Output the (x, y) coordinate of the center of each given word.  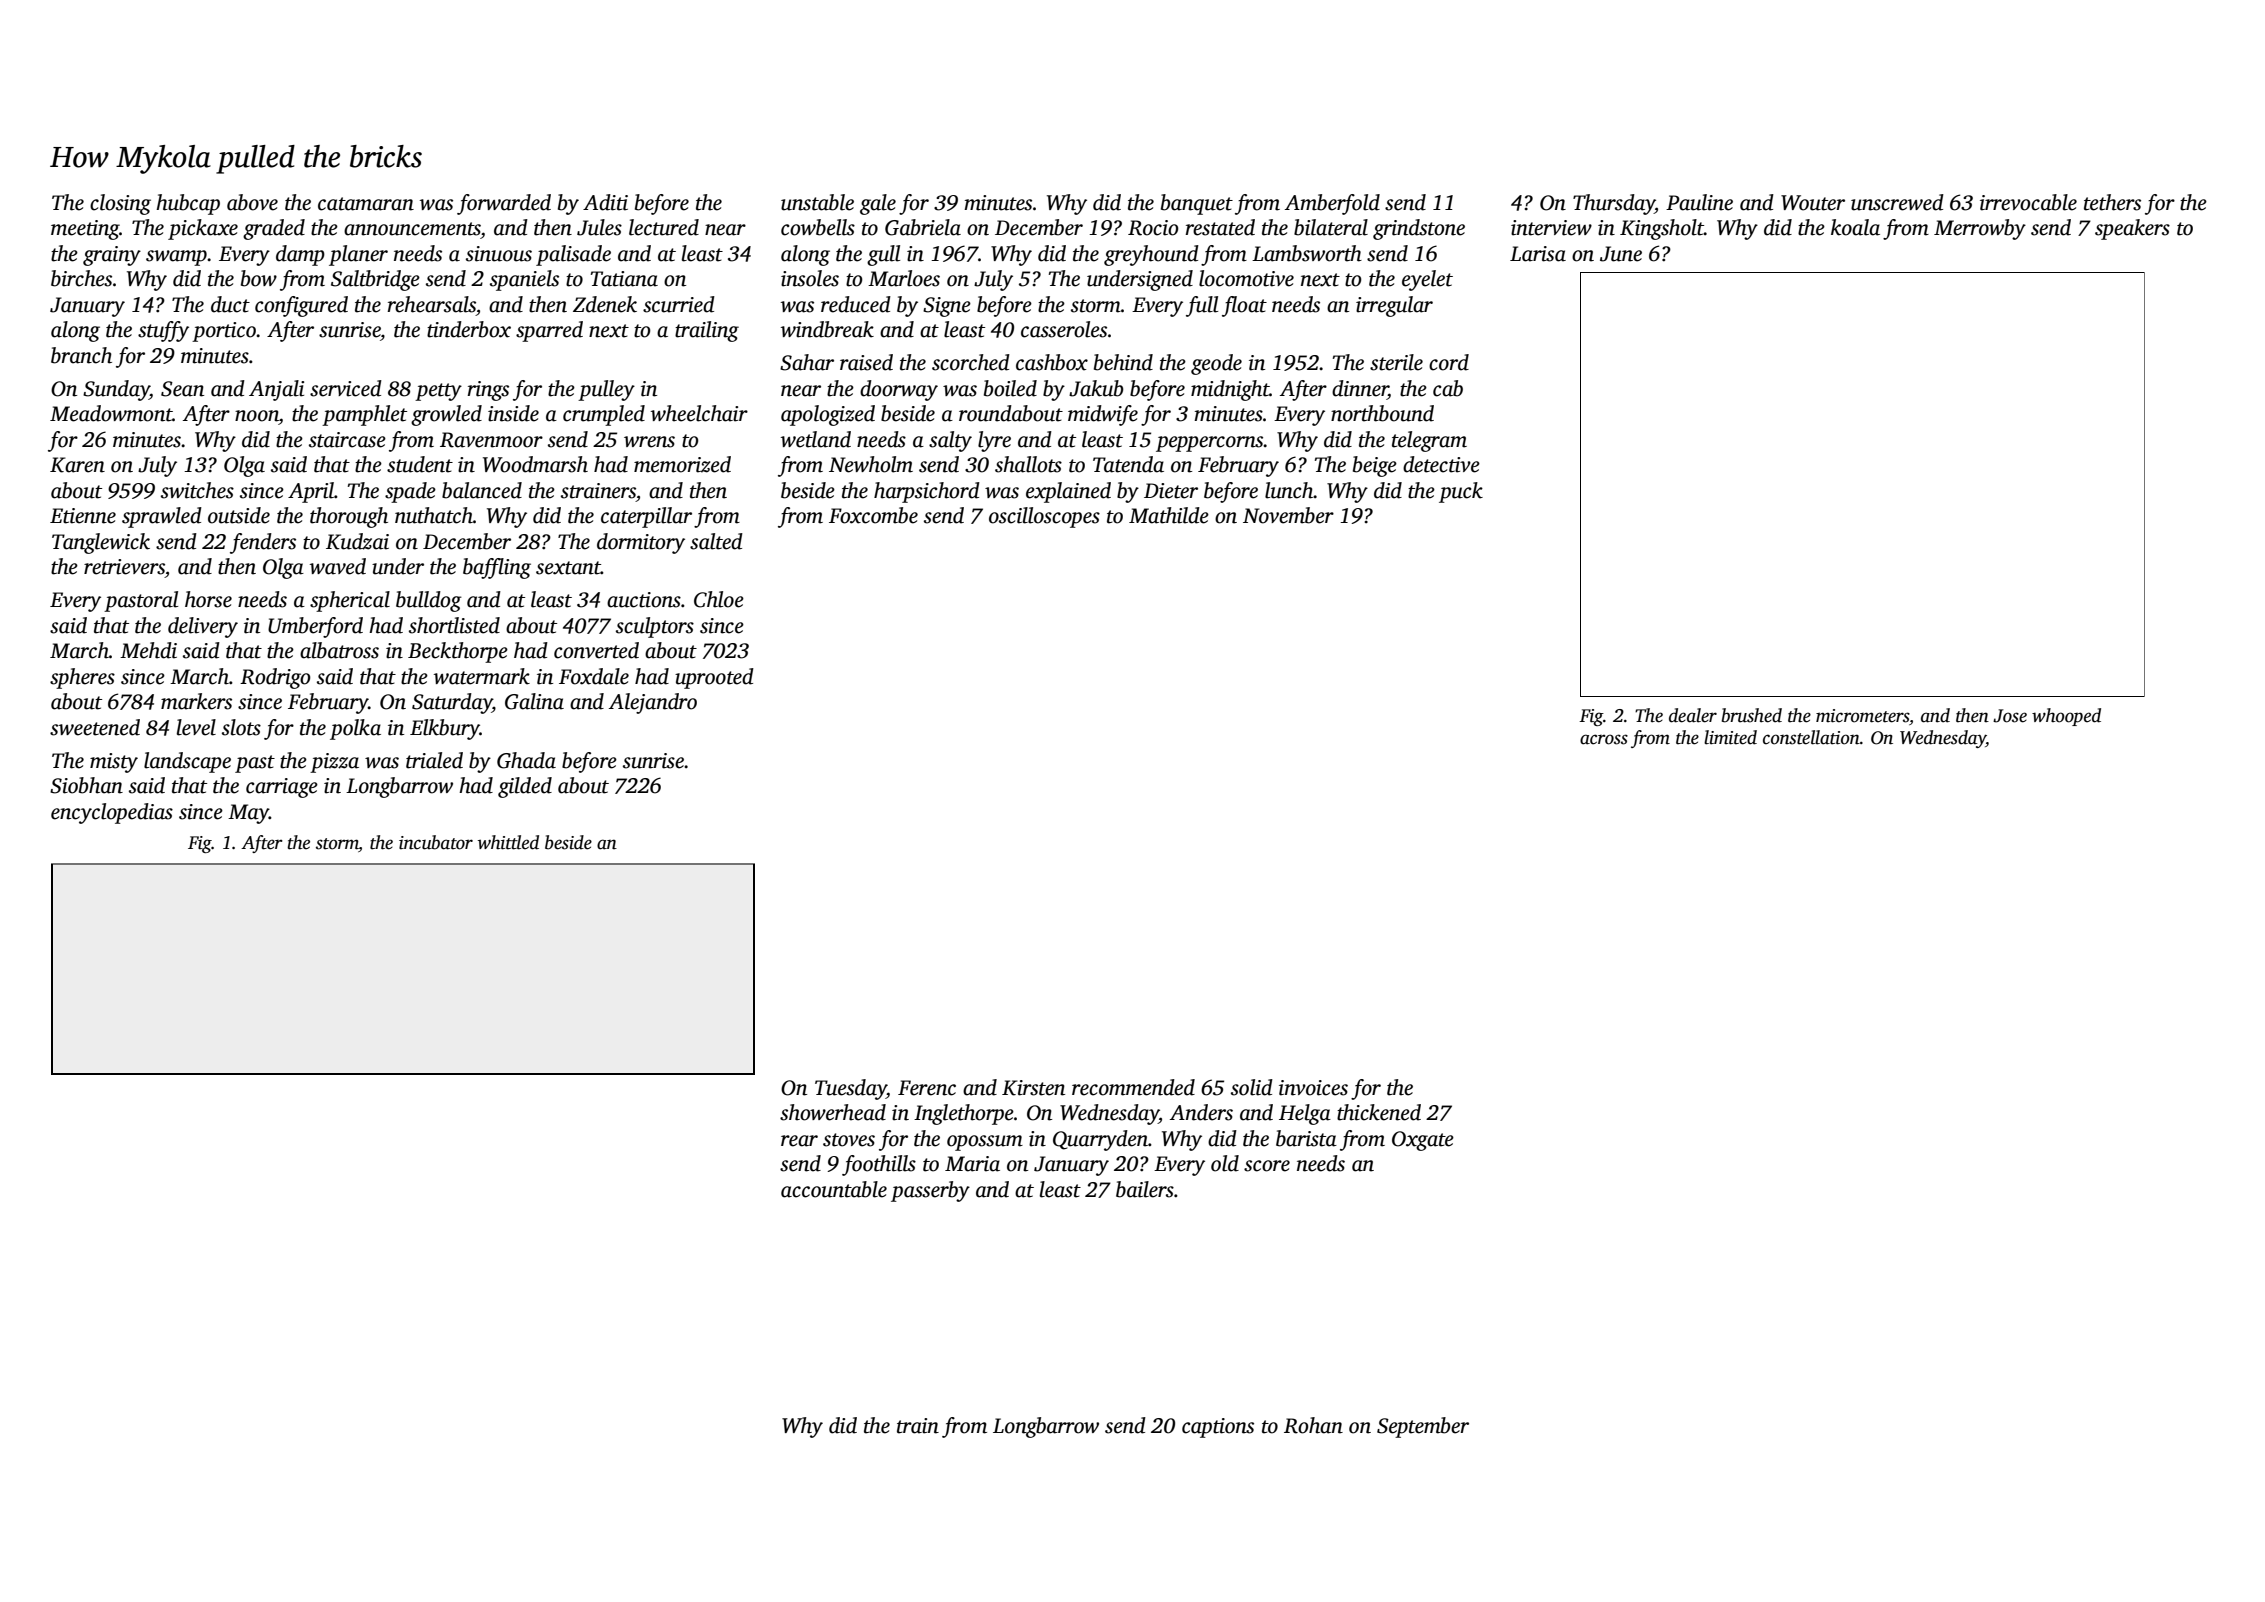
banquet (1197, 204)
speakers (2132, 229)
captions (1218, 1428)
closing (120, 204)
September (1423, 1427)
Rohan (1313, 1425)
